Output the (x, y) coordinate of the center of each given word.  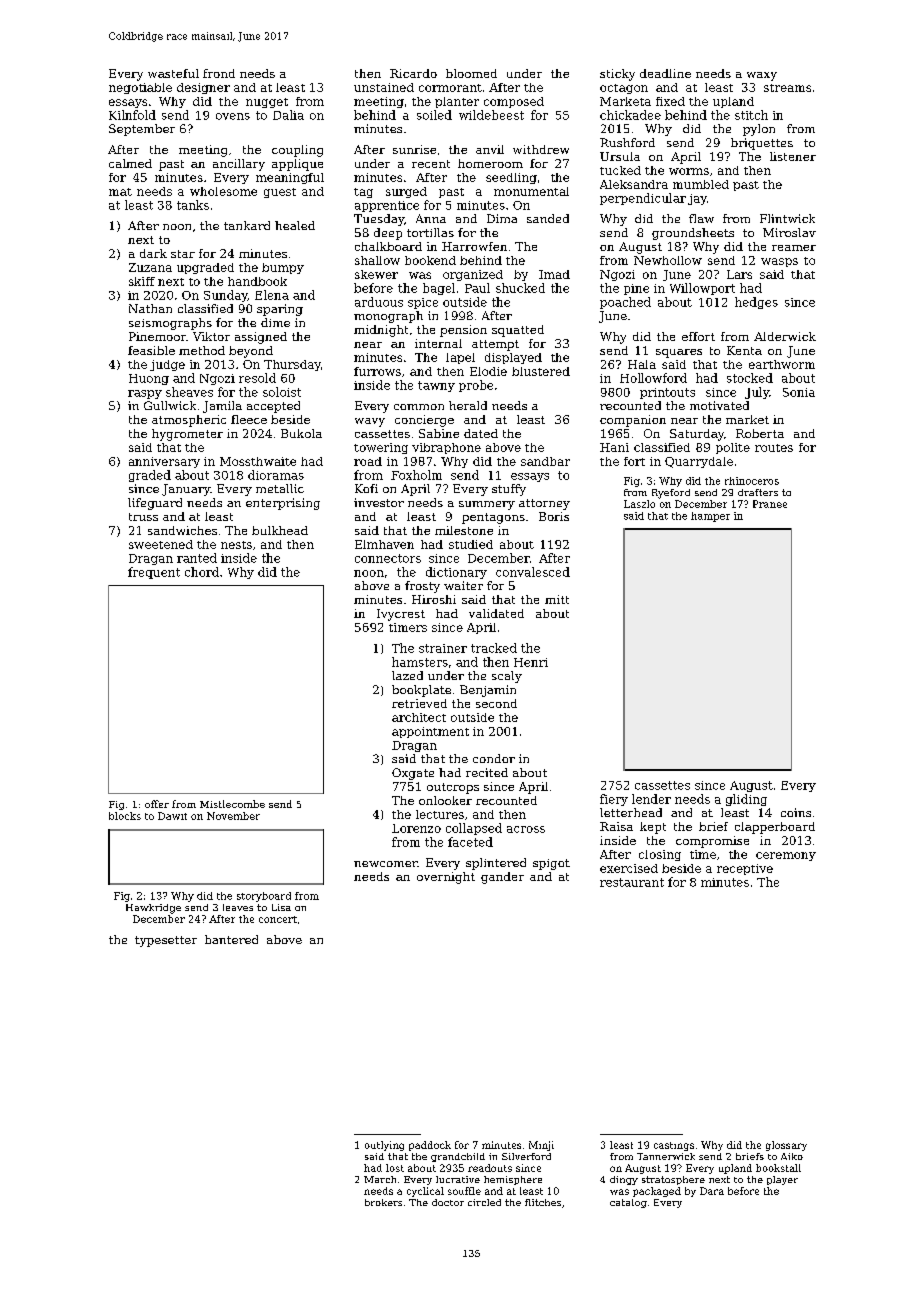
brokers (383, 1202)
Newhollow (668, 260)
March (380, 1179)
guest (280, 193)
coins (796, 812)
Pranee (770, 504)
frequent (154, 573)
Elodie (488, 371)
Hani (614, 447)
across (526, 829)
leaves (238, 907)
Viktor (211, 336)
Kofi (366, 488)
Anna (431, 218)
